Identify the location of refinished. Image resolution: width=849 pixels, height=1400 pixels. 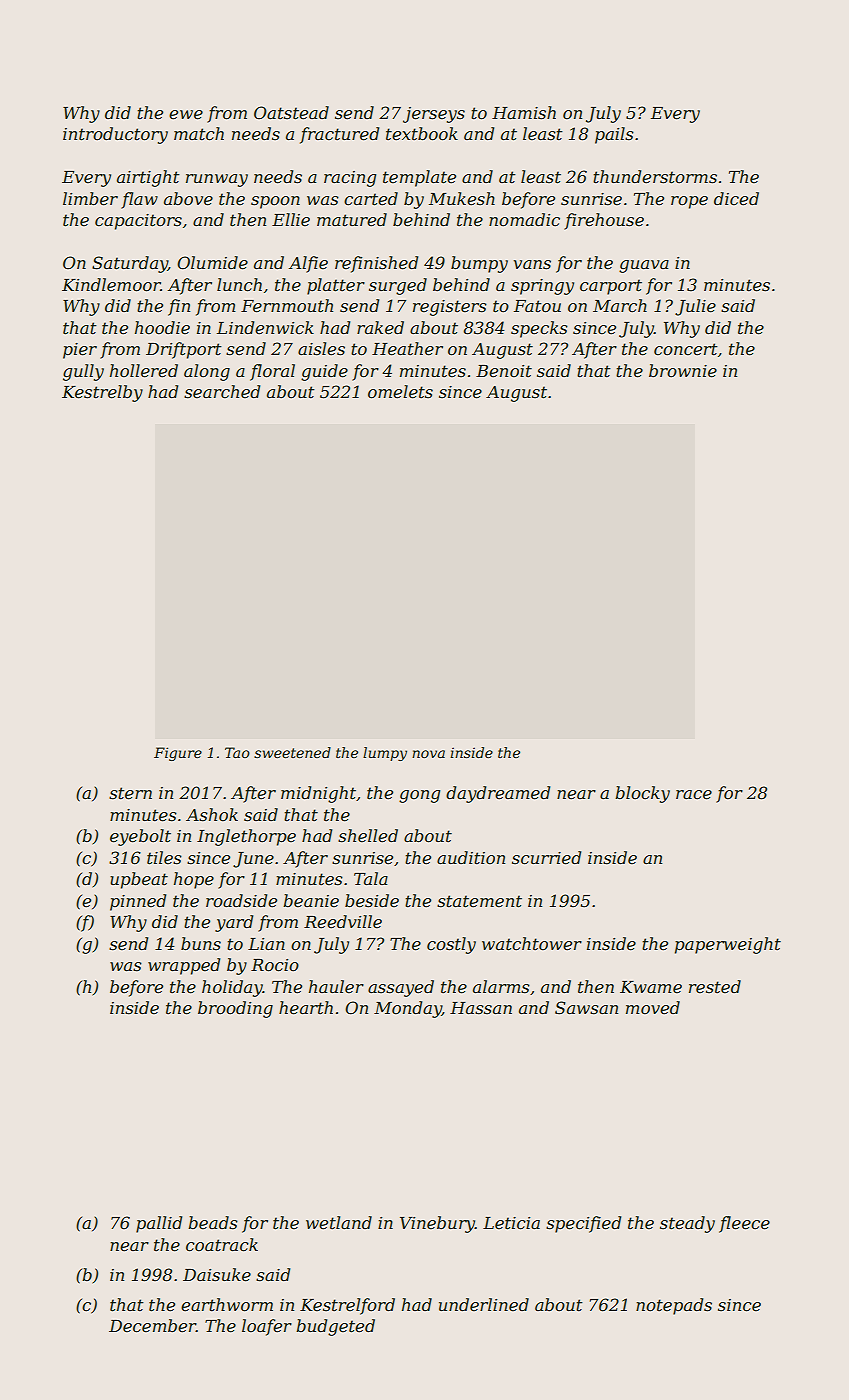
(376, 264).
